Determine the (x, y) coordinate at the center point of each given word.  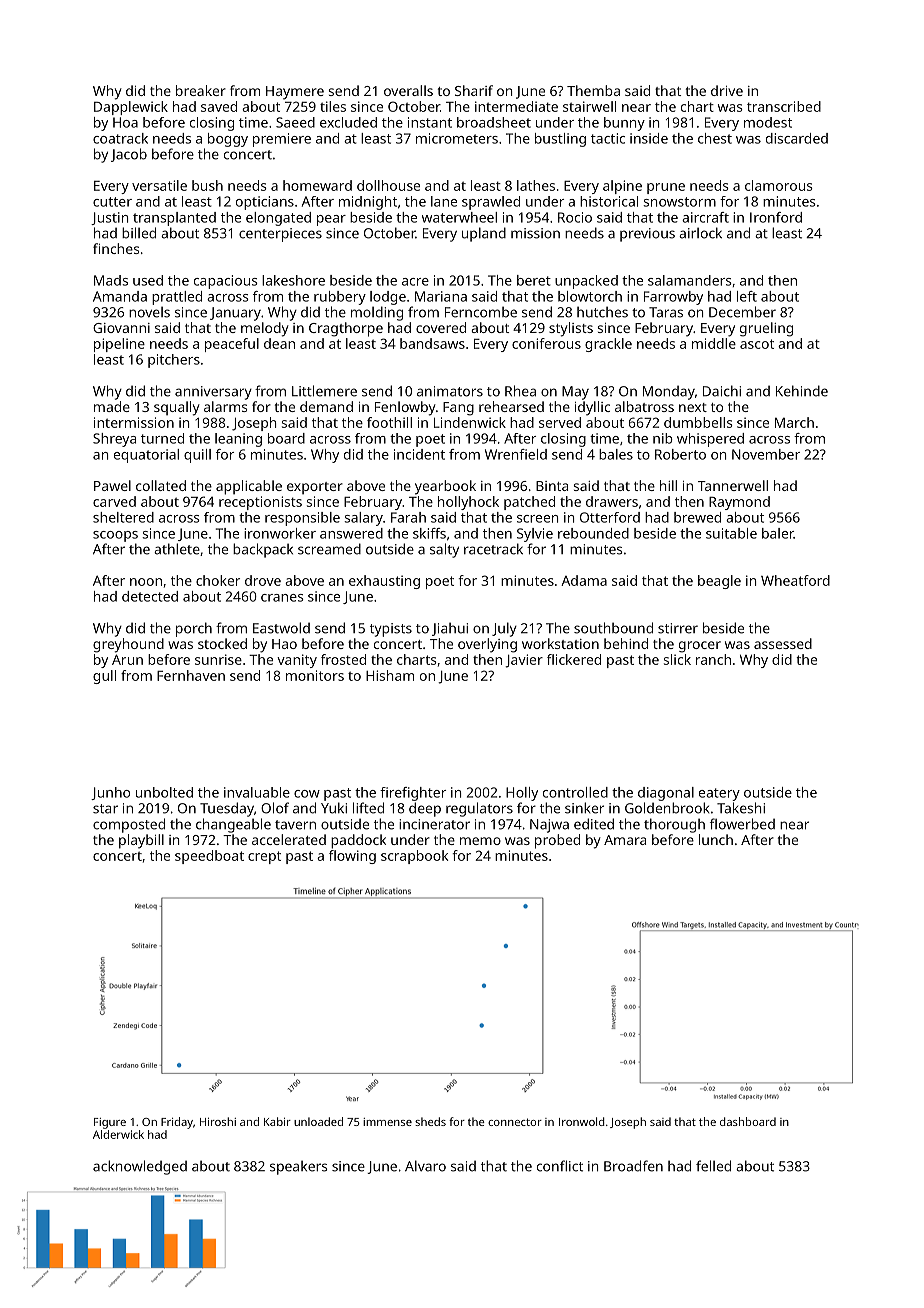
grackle (608, 345)
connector (515, 1122)
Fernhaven (191, 675)
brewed (697, 517)
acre (415, 282)
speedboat (209, 857)
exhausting (384, 582)
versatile (159, 185)
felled (713, 1166)
